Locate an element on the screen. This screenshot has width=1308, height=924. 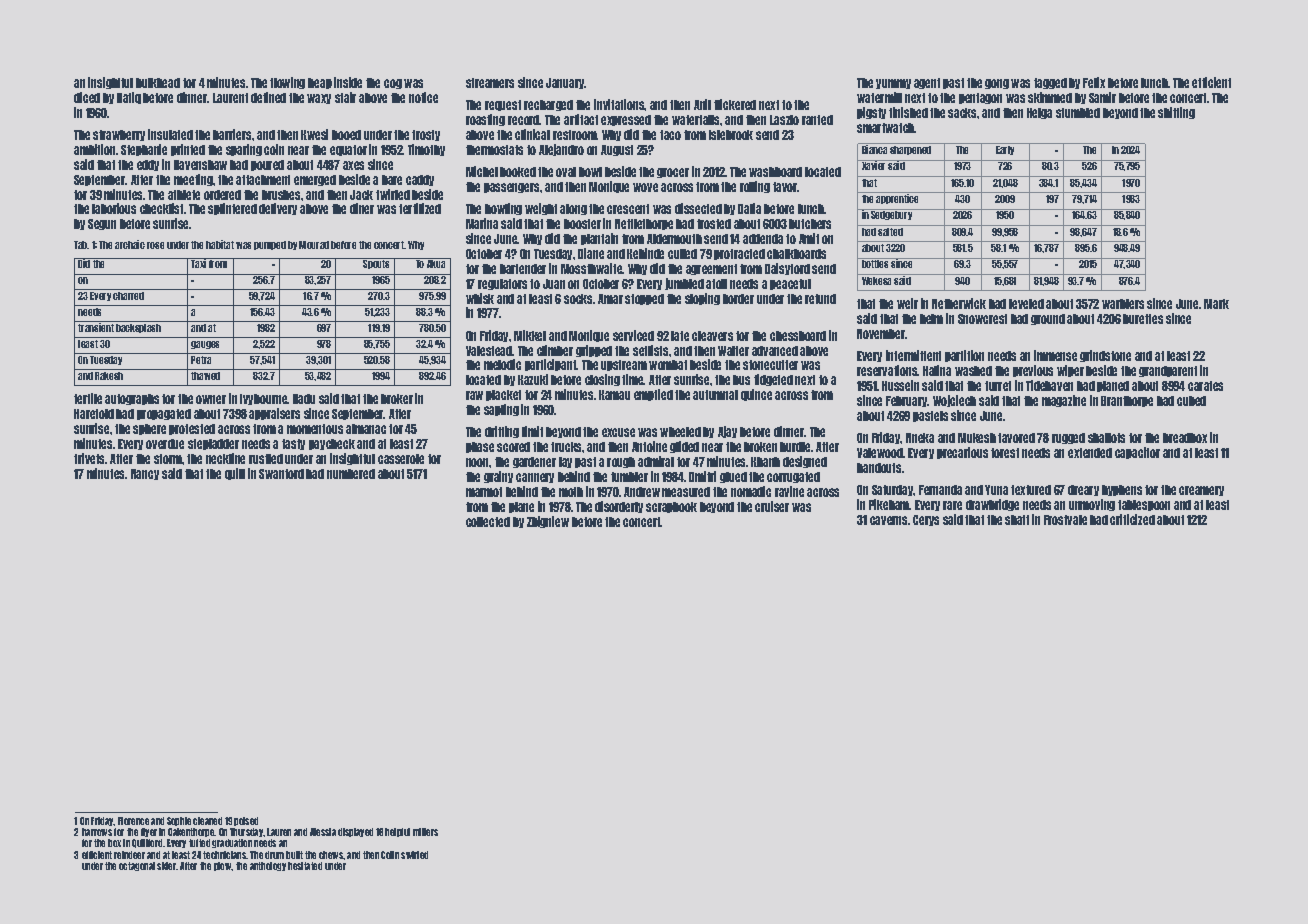
Felix is located at coordinates (1094, 82).
